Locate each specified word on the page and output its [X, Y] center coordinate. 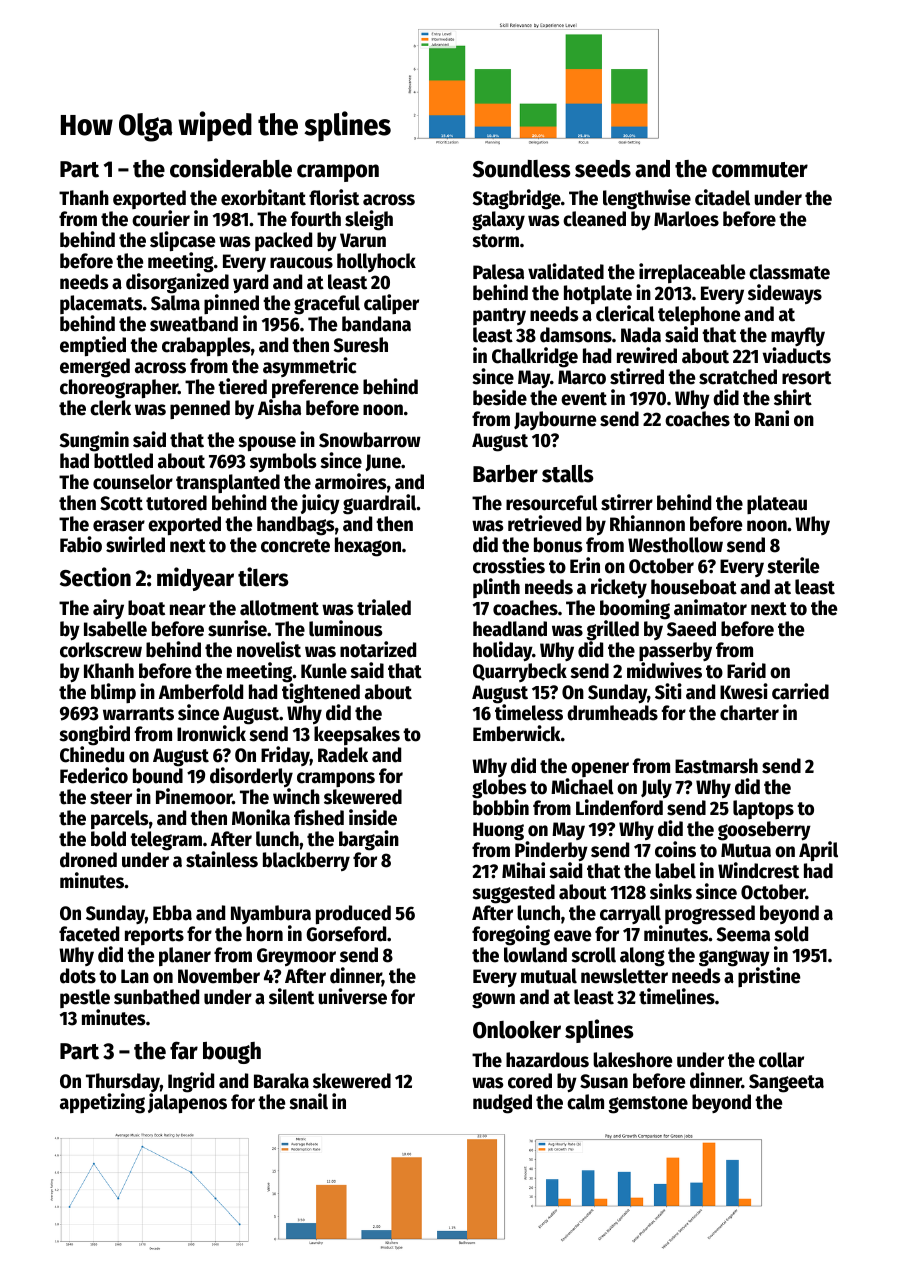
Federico [94, 775]
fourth [316, 219]
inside [373, 817]
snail [308, 1101]
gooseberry [764, 831]
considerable [231, 168]
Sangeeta [786, 1083]
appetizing [102, 1103]
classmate [789, 272]
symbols [283, 463]
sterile [793, 565]
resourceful [552, 503]
